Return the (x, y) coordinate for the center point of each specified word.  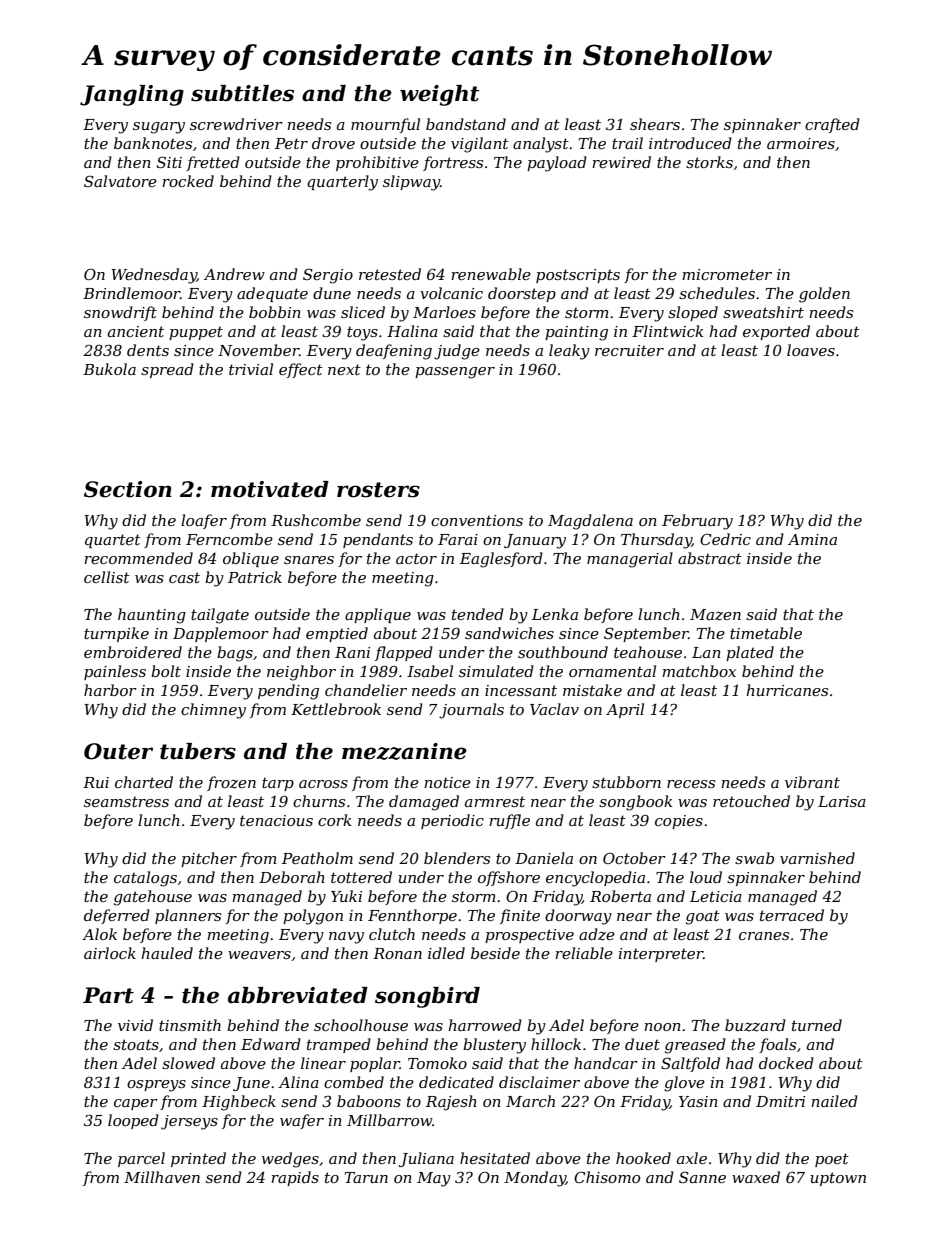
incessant (521, 690)
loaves (811, 350)
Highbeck (239, 1103)
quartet (113, 541)
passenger (455, 373)
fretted (213, 163)
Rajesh (451, 1103)
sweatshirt (763, 312)
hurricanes (787, 690)
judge (457, 352)
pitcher (209, 859)
